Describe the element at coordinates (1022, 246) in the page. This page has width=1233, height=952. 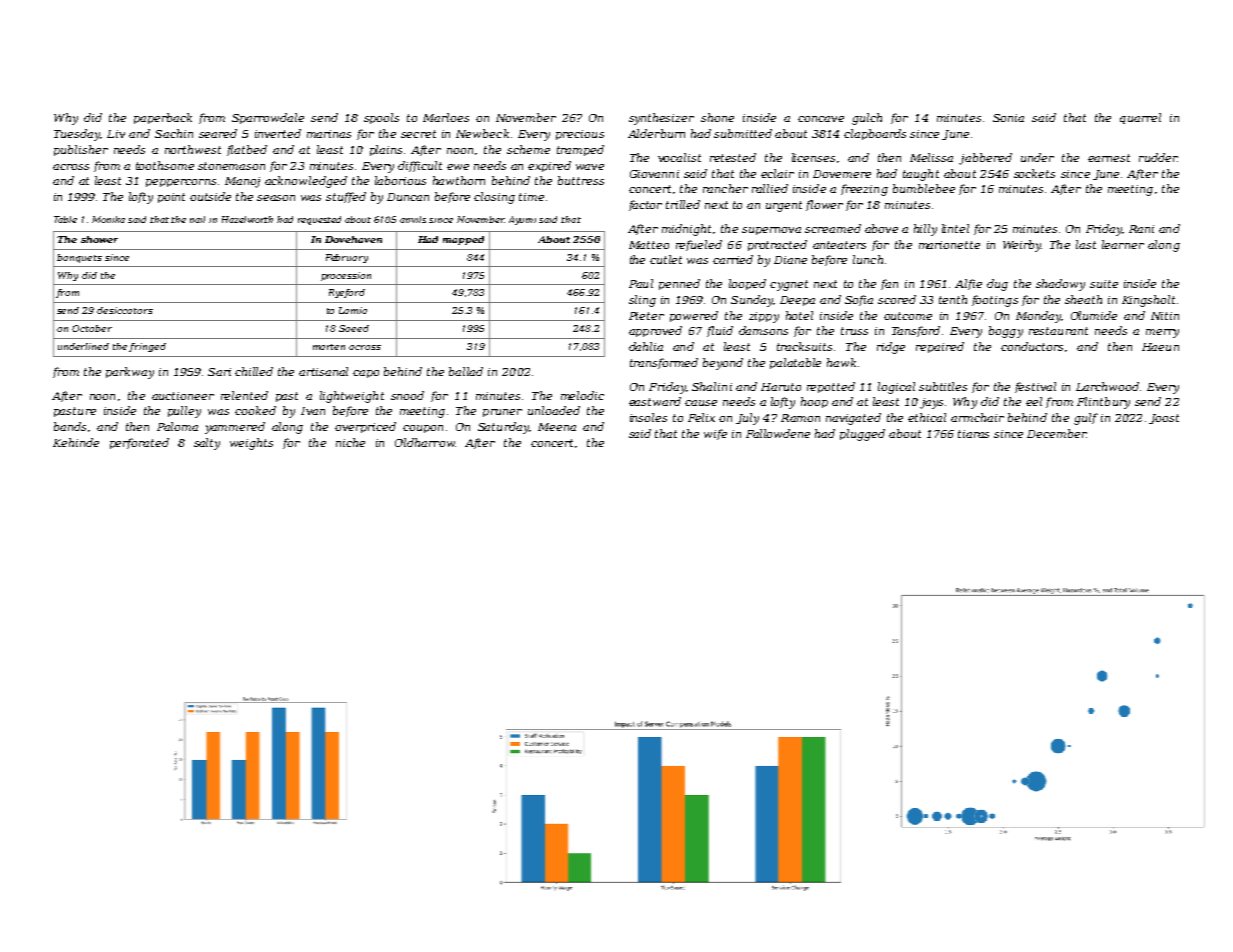
I see `Weirby` at that location.
